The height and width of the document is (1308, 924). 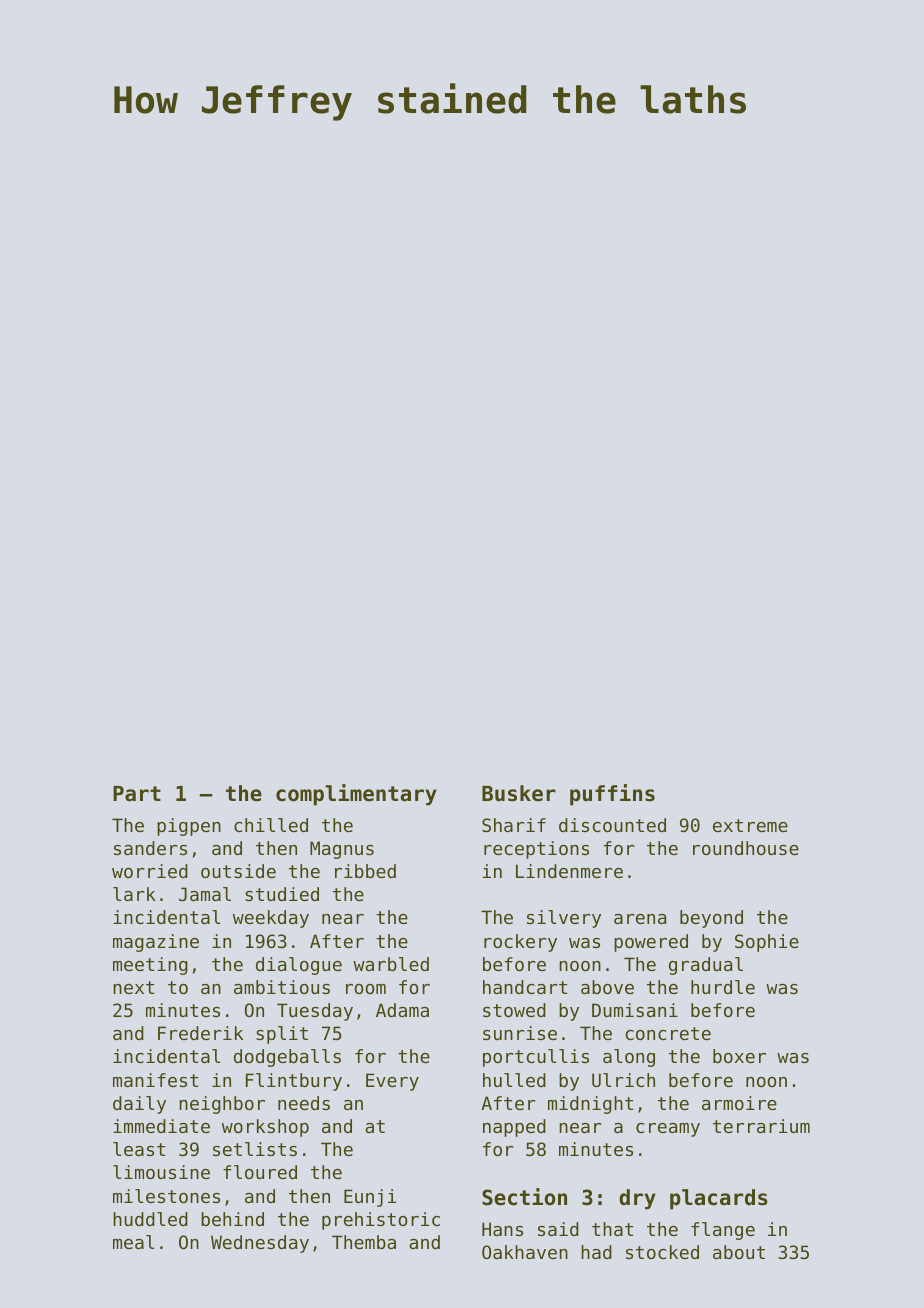 I want to click on sunrise, so click(x=520, y=1033).
